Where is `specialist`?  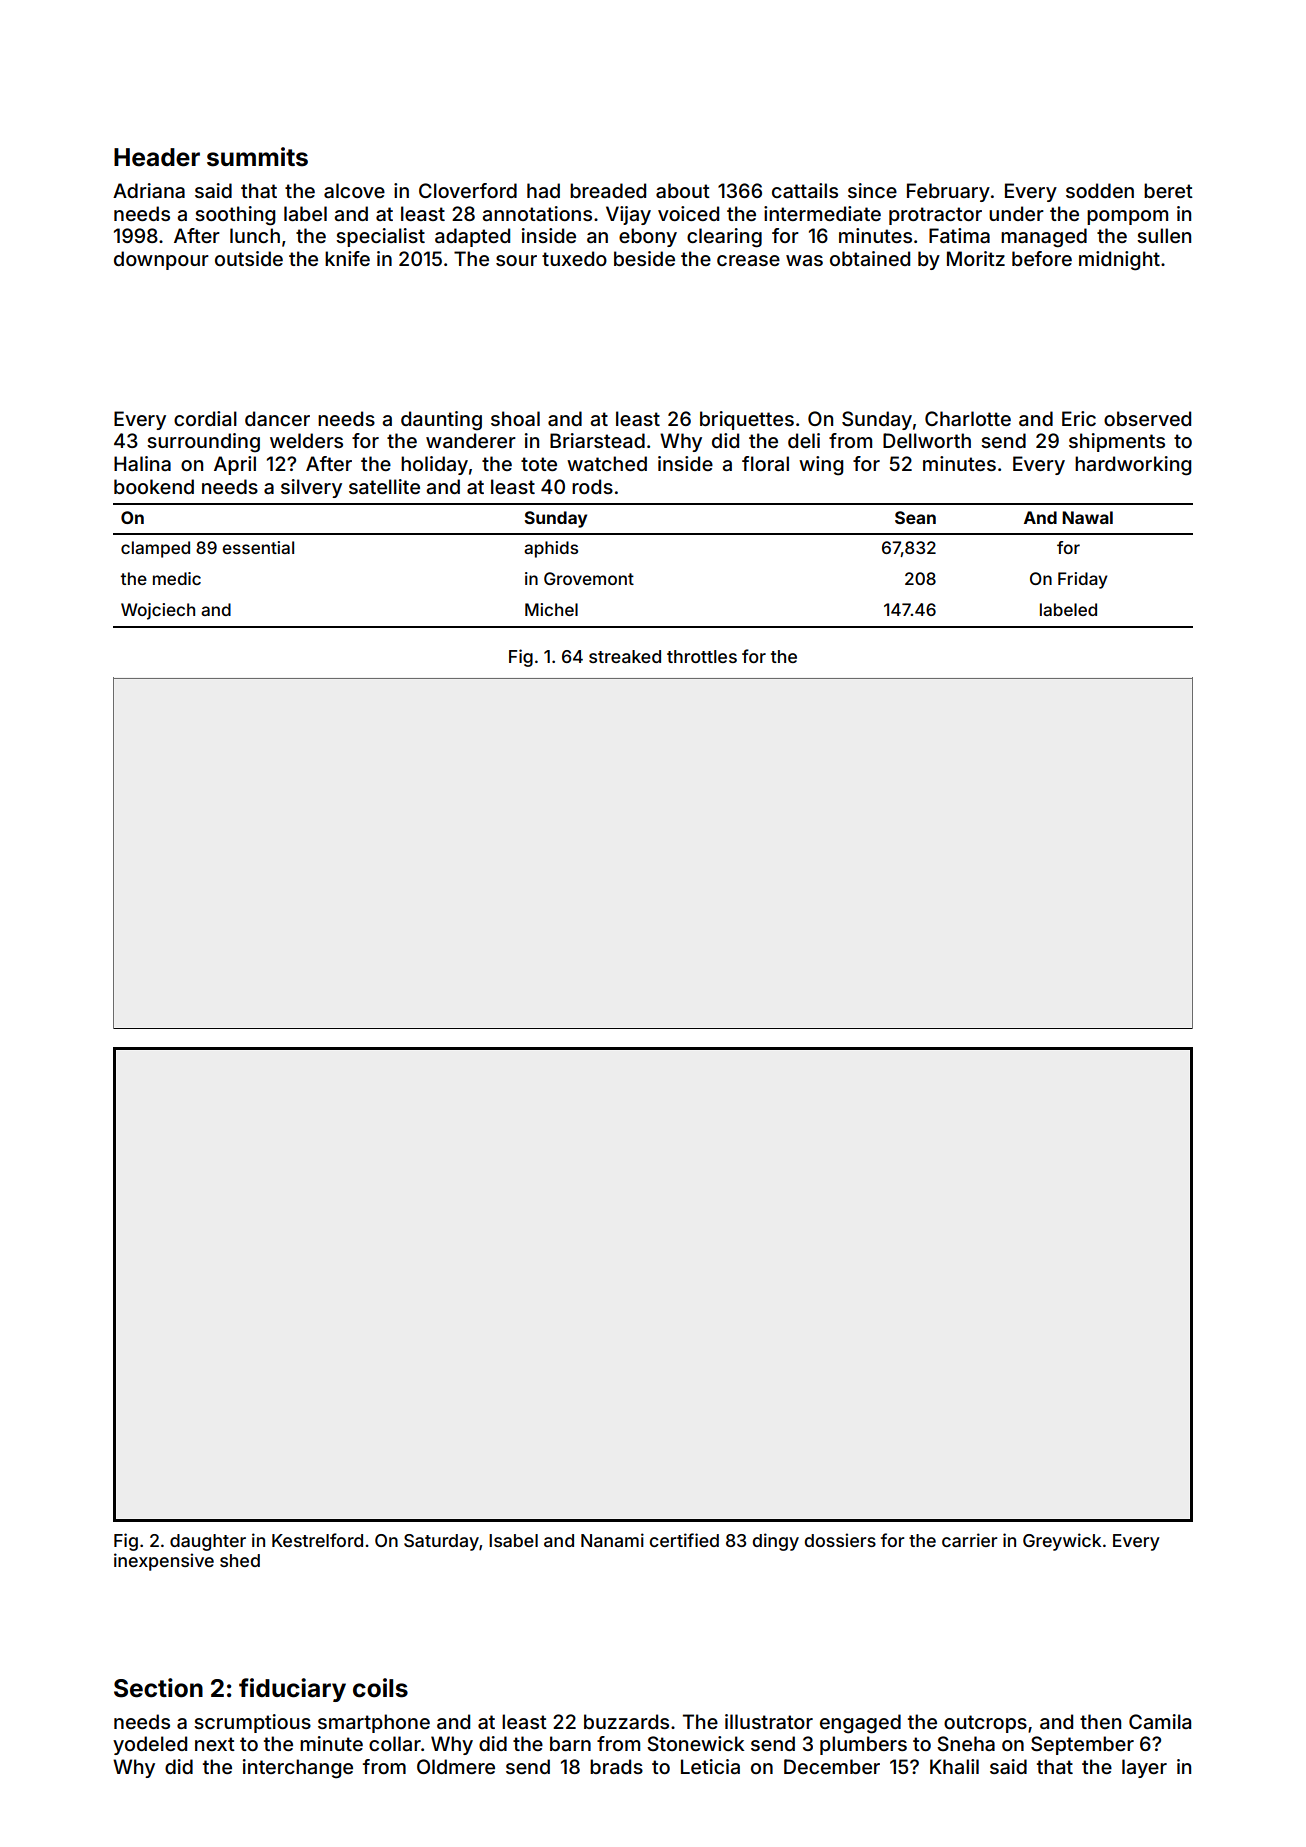
specialist is located at coordinates (380, 237).
